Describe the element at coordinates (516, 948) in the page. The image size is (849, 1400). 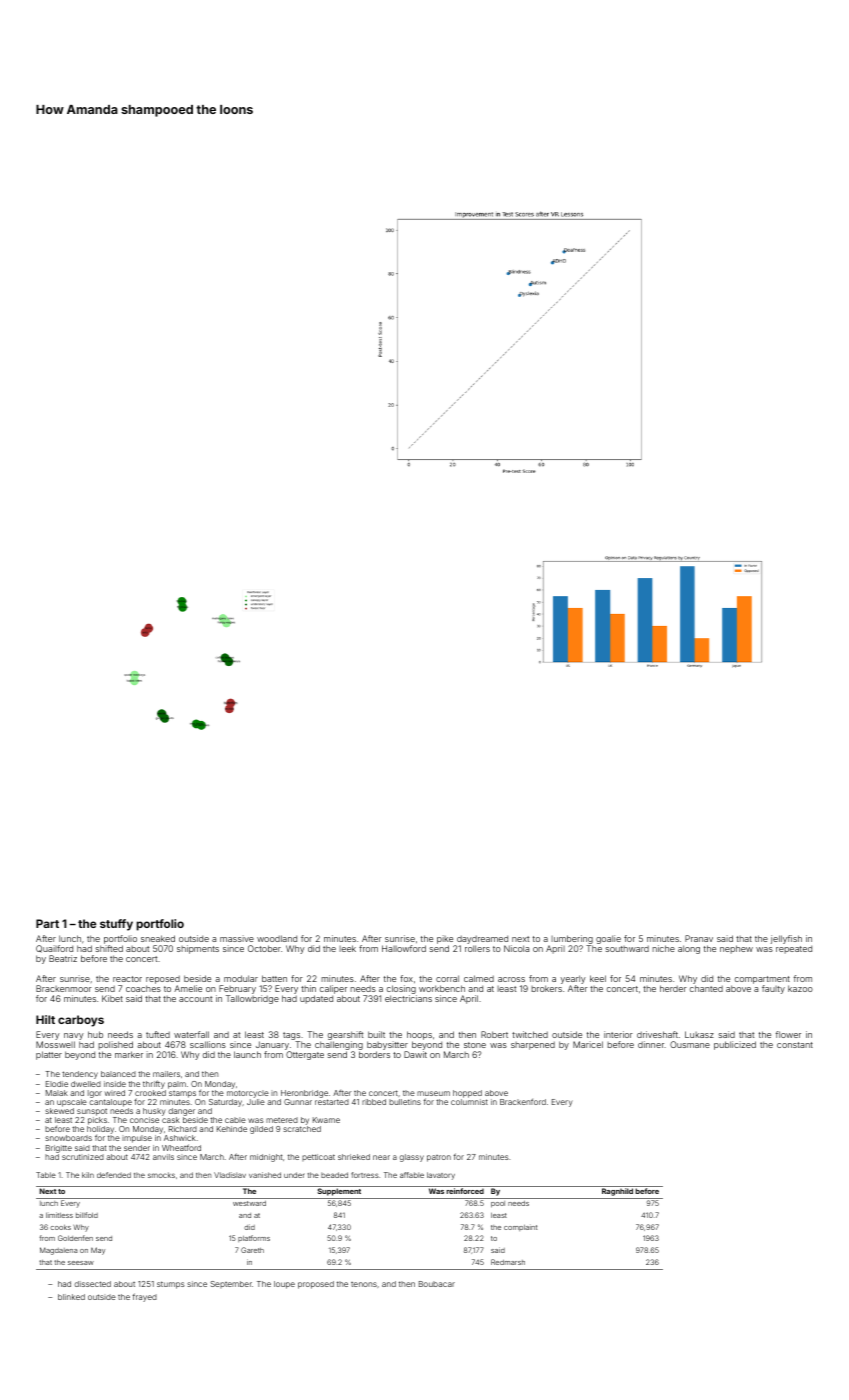
I see `Nicola` at that location.
